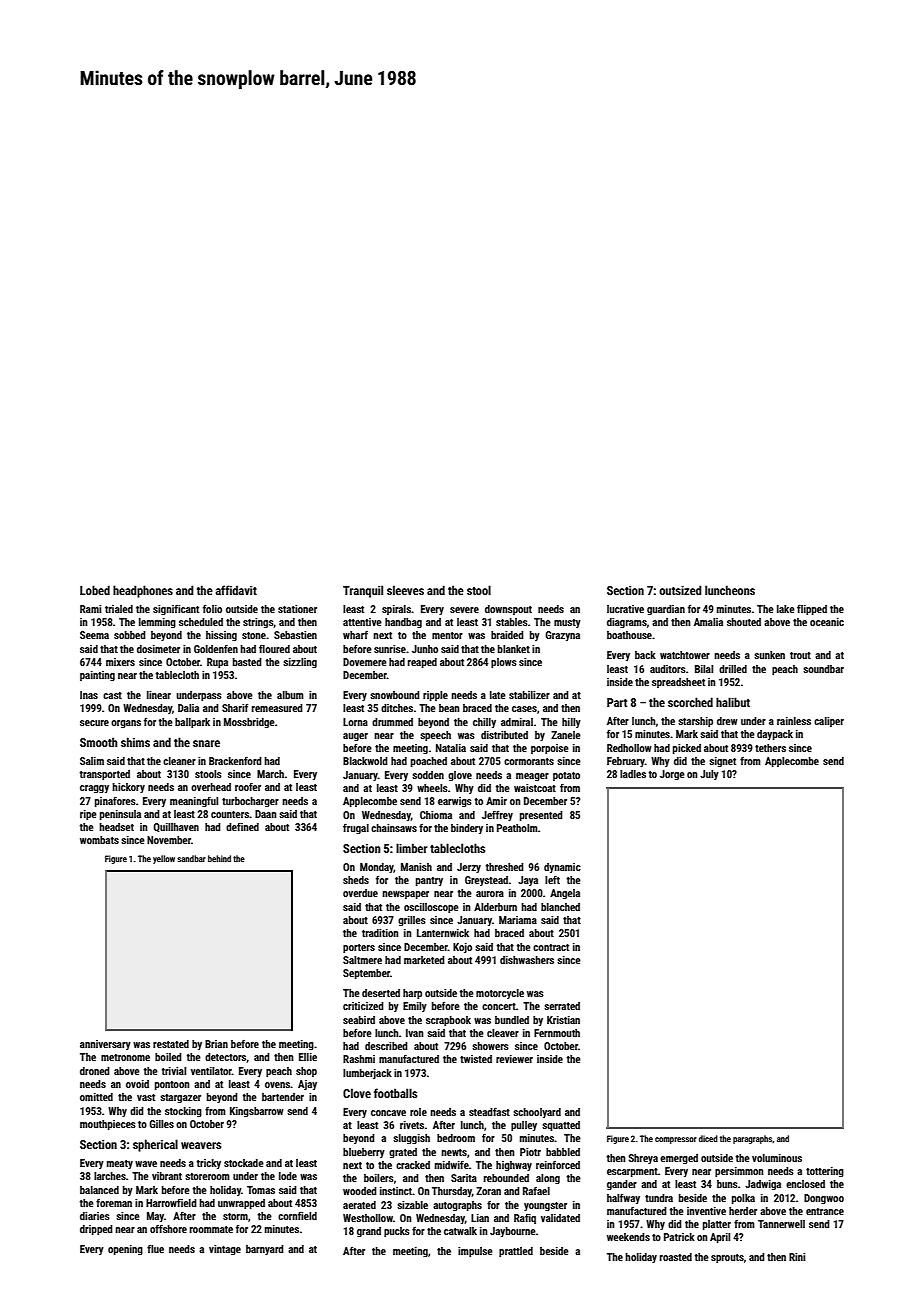 The height and width of the screenshot is (1308, 924). Describe the element at coordinates (225, 1250) in the screenshot. I see `vintage` at that location.
